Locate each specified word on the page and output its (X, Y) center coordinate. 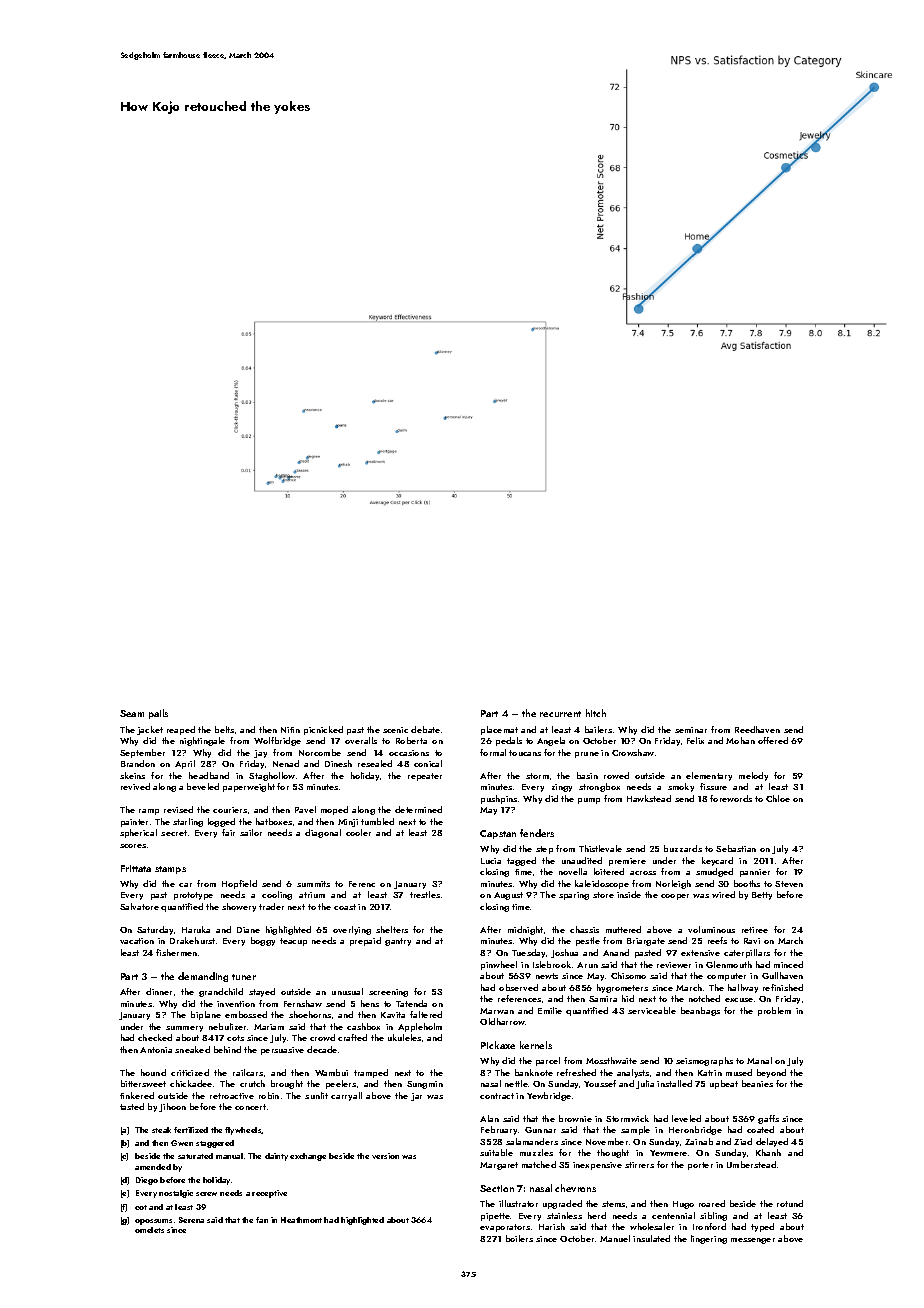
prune (587, 755)
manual (229, 1156)
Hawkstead (649, 798)
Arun (587, 965)
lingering (709, 1239)
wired (723, 894)
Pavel (305, 809)
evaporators (505, 1228)
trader (271, 906)
